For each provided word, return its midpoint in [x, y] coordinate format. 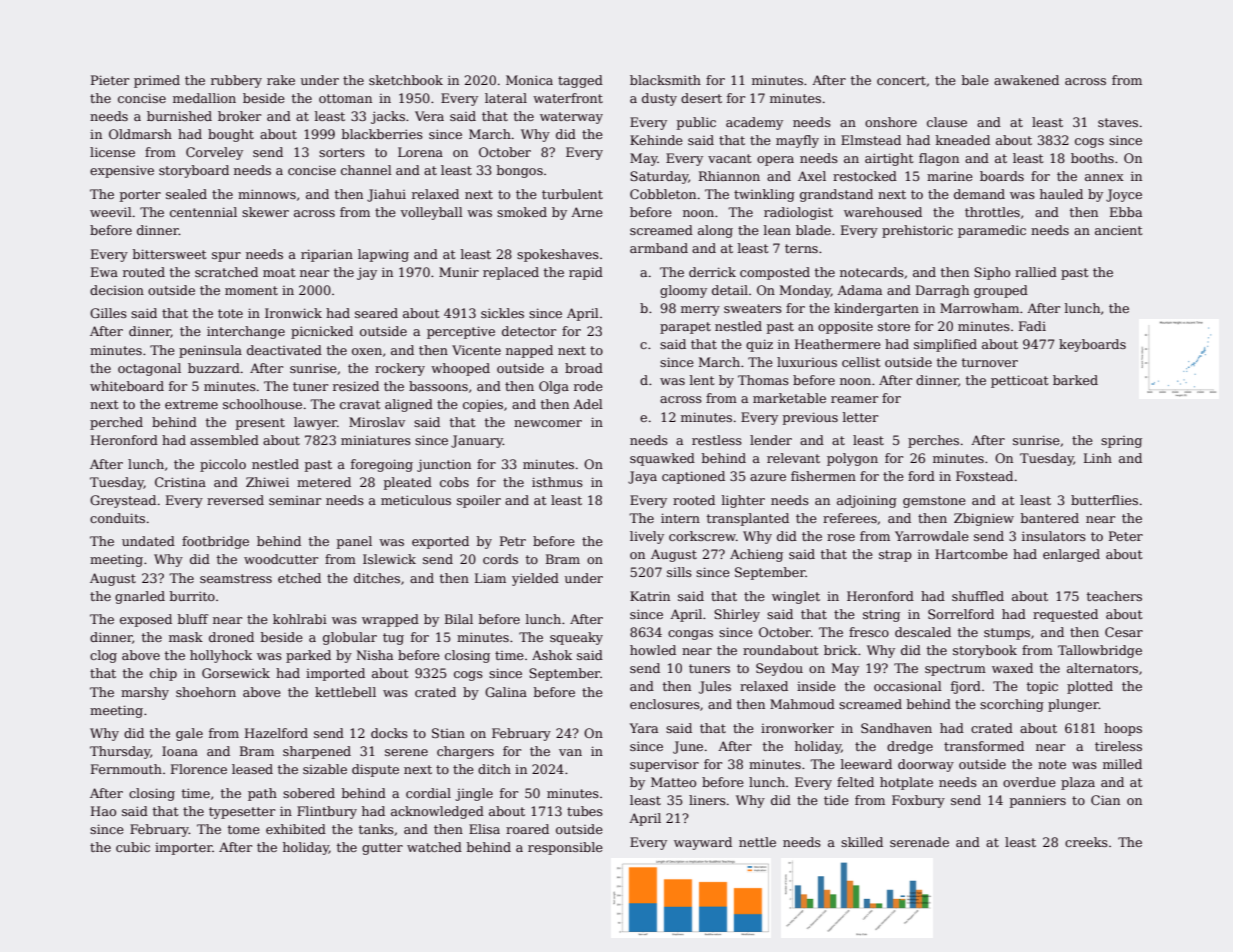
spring [1121, 442]
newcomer [548, 423]
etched [299, 578]
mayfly [797, 141]
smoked [522, 212]
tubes [585, 811]
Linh [1098, 458]
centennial [203, 212]
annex [1104, 177]
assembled [224, 440]
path [262, 794]
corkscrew [702, 536]
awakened [1026, 80]
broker [239, 116]
